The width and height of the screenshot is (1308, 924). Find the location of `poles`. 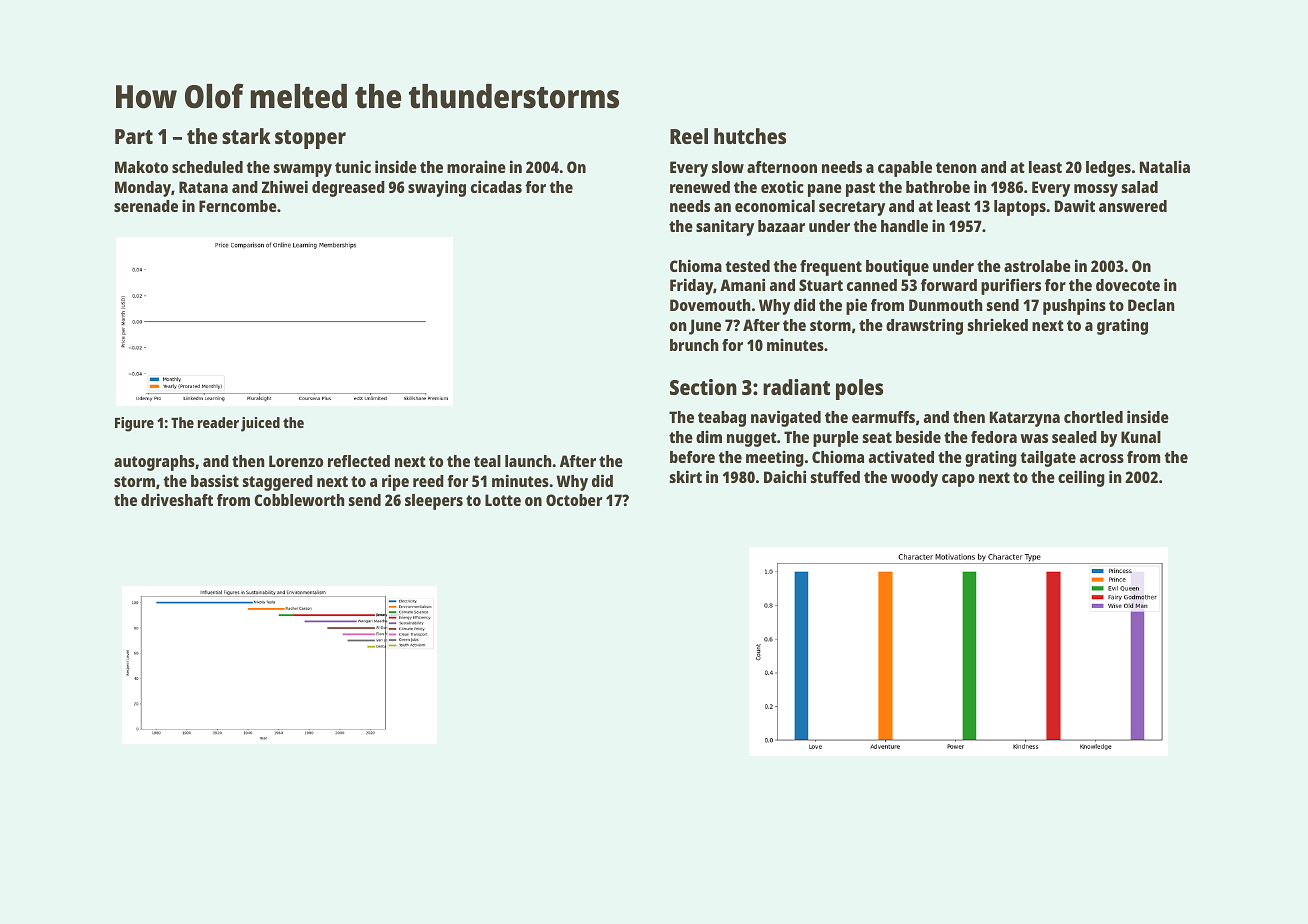

poles is located at coordinates (859, 389).
